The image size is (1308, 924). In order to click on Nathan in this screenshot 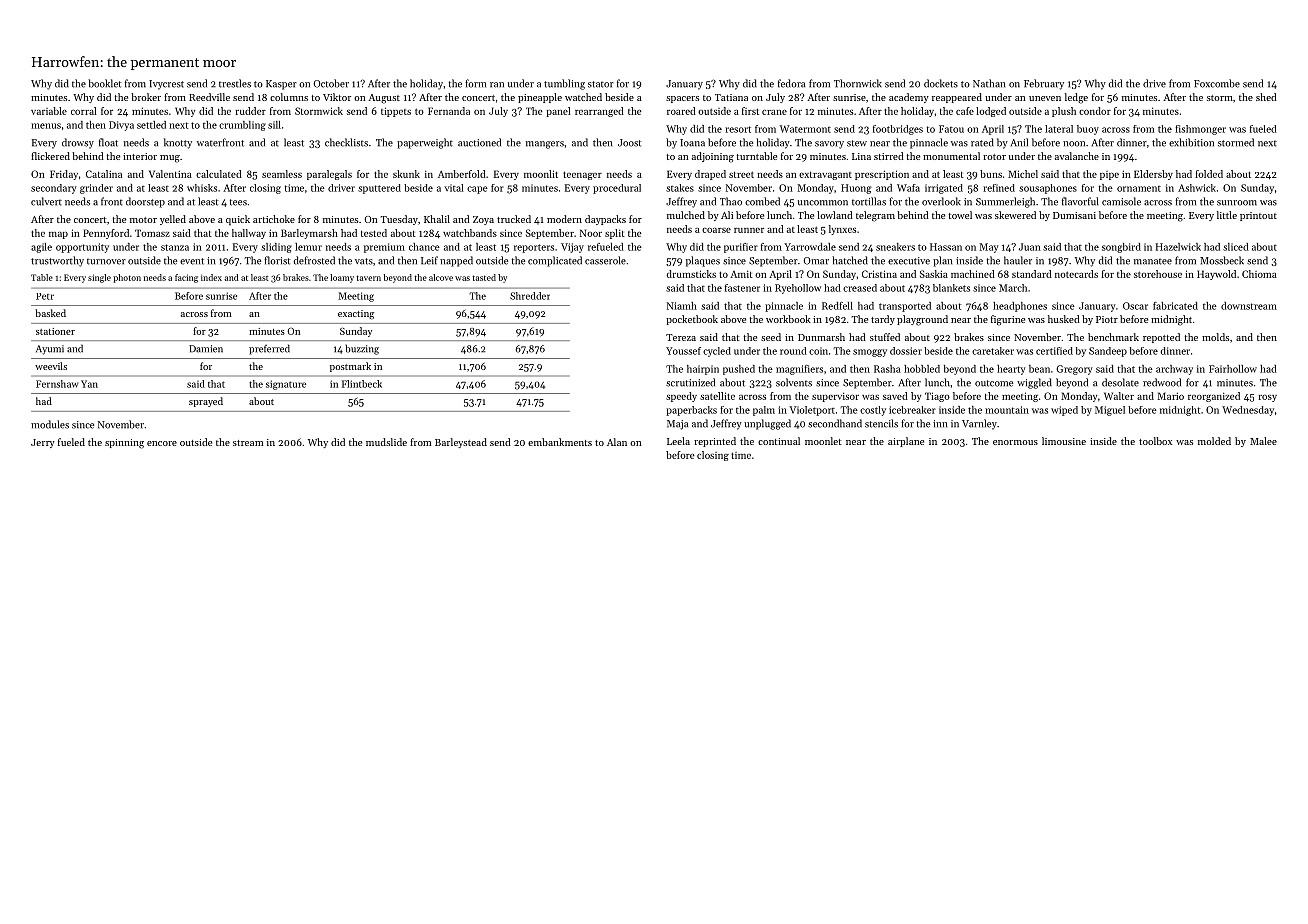, I will do `click(989, 83)`.
